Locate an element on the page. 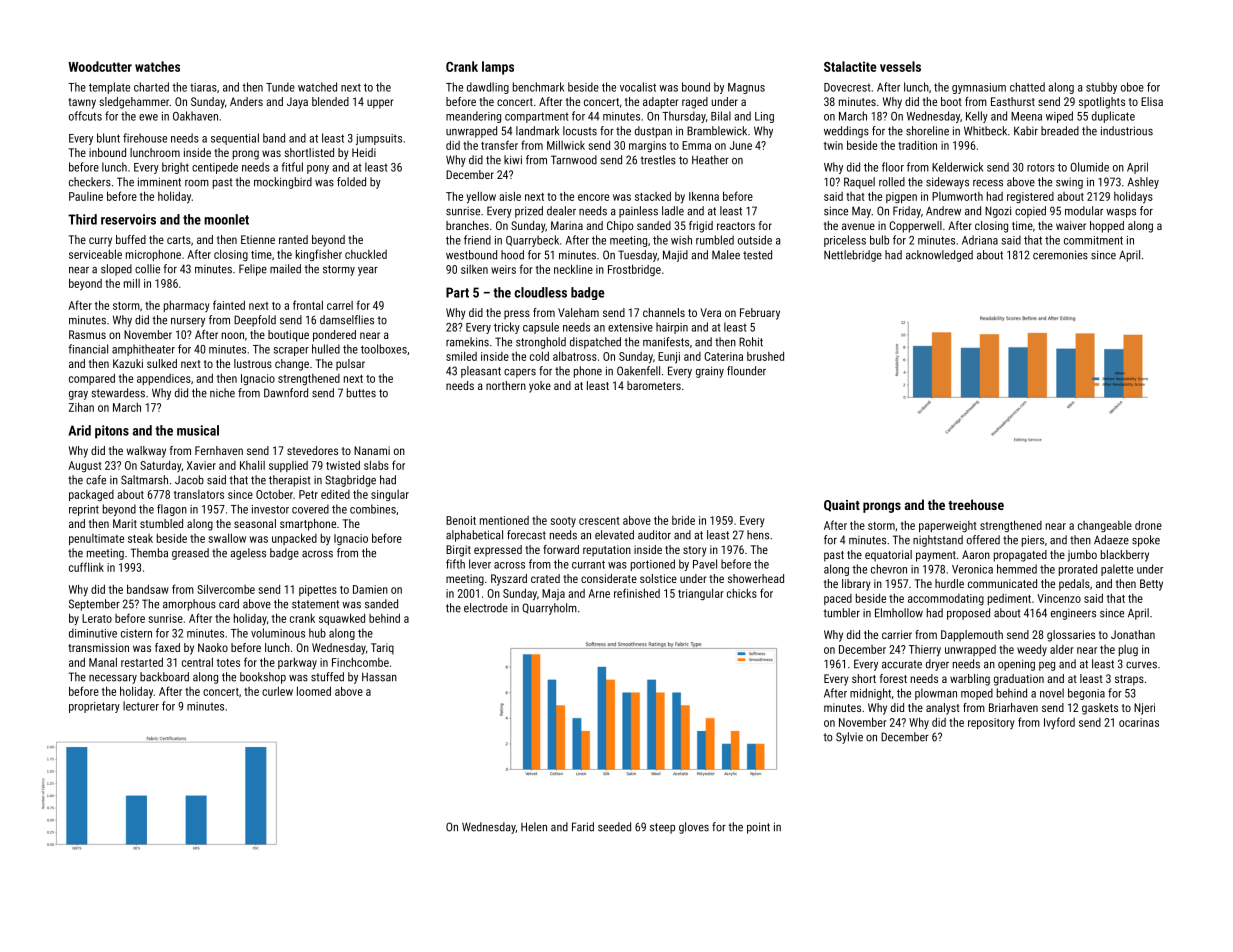  duplicate is located at coordinates (1113, 117).
